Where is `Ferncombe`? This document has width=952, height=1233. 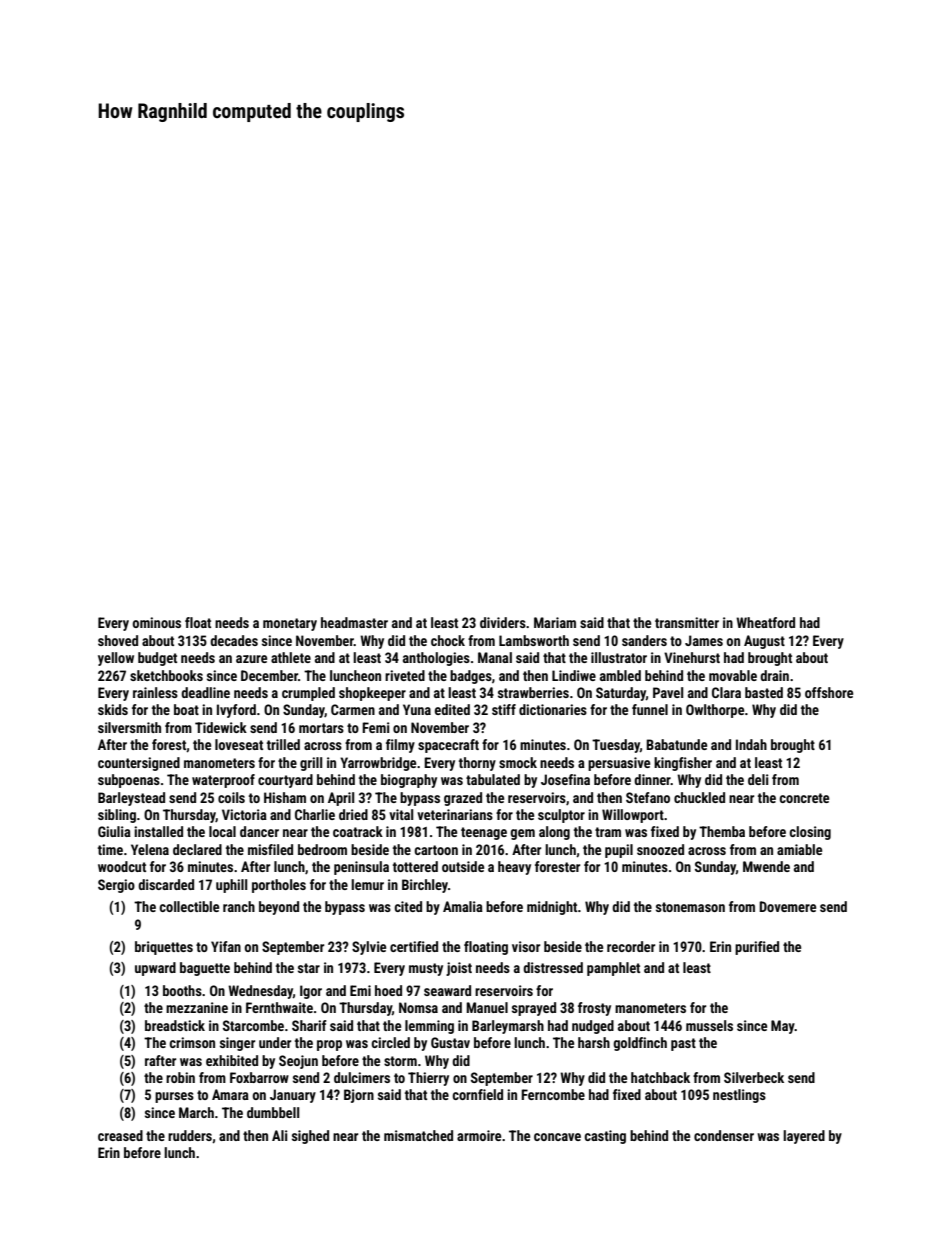
Ferncombe is located at coordinates (553, 1094).
